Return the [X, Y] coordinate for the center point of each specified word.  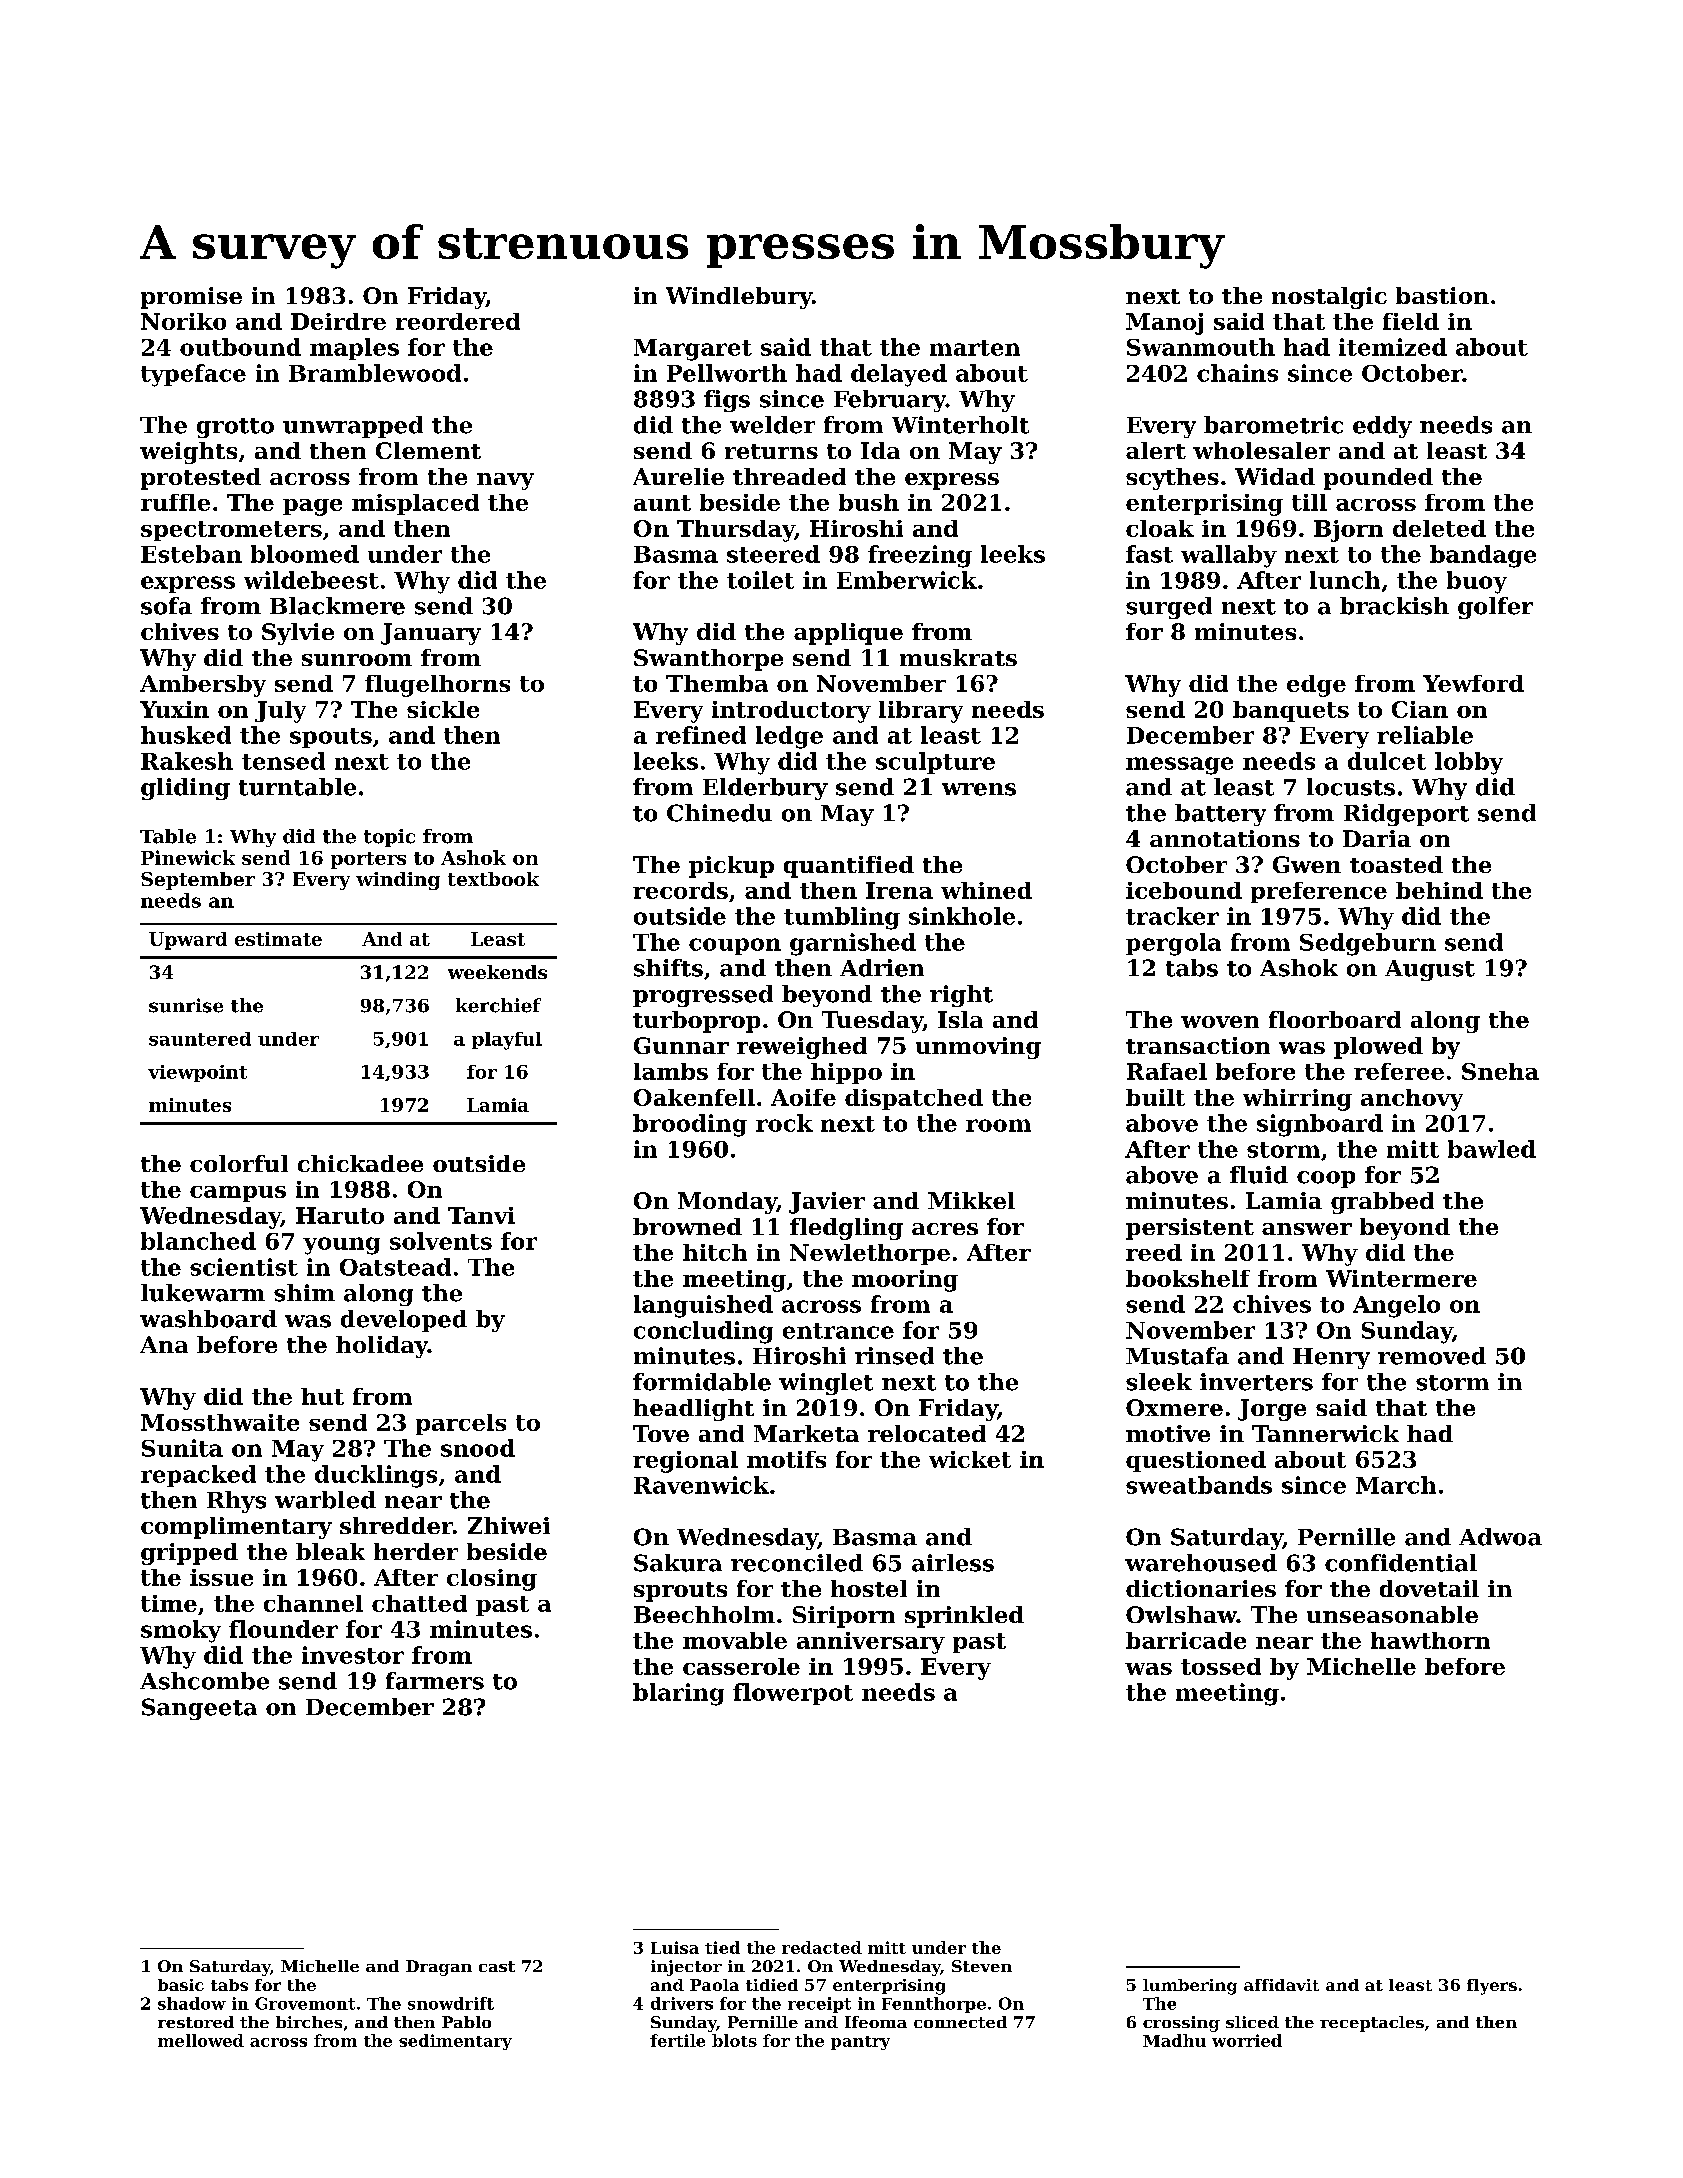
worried [1247, 2040]
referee [1399, 1071]
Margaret [693, 350]
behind [1439, 890]
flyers [1492, 1987]
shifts [668, 968]
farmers [435, 1681]
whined [986, 890]
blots [734, 2040]
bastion [1442, 295]
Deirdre [338, 321]
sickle [443, 709]
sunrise [186, 1005]
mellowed [201, 2040]
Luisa [675, 1947]
